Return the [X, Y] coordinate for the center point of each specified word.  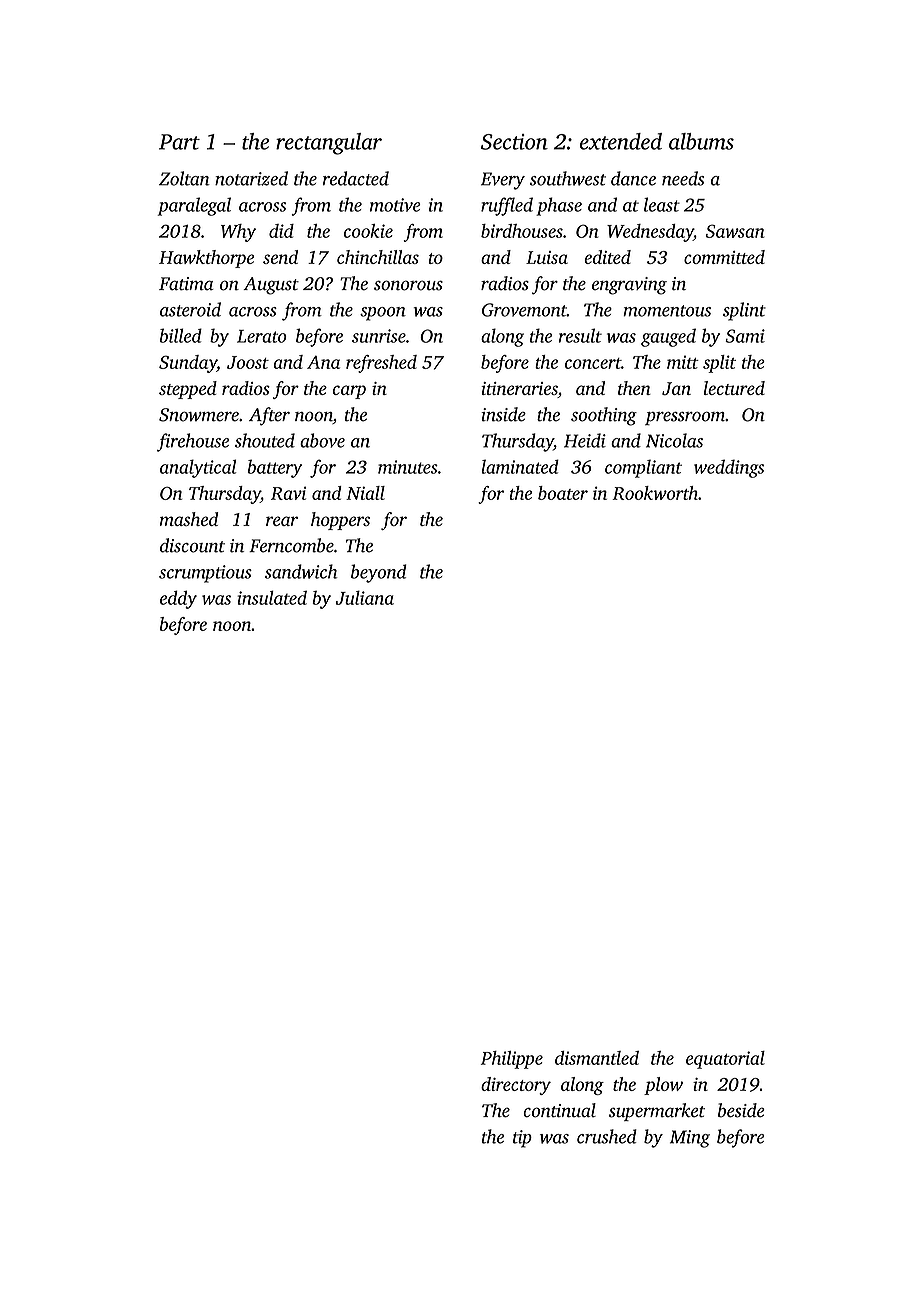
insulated [272, 597]
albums [701, 141]
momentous [667, 311]
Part [179, 142]
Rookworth [655, 493]
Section [514, 142]
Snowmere [199, 415]
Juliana [365, 598]
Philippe [512, 1060]
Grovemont [524, 310]
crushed [607, 1136]
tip [522, 1139]
